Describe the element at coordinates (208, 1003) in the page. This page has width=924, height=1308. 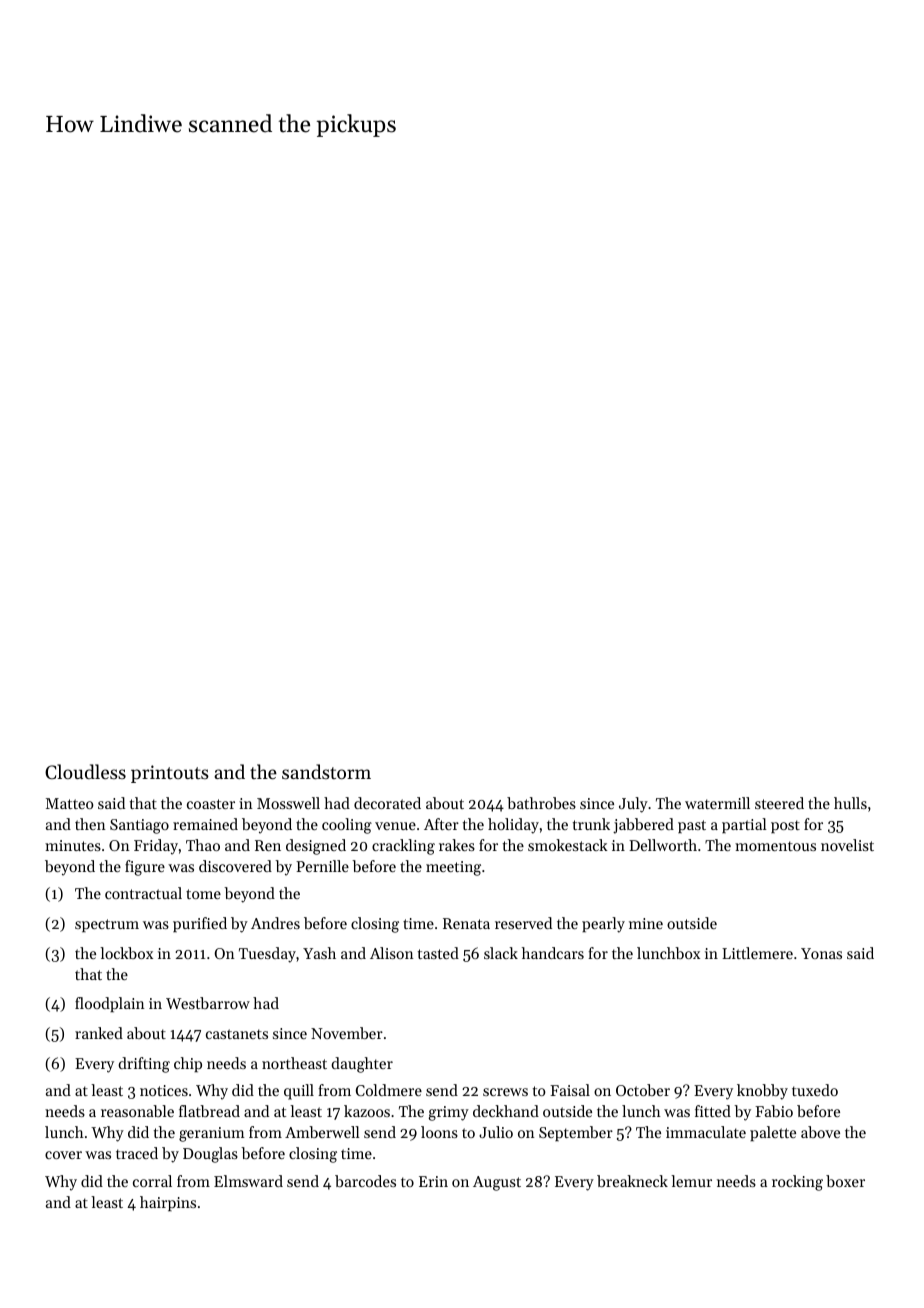
I see `Westbarrow` at that location.
